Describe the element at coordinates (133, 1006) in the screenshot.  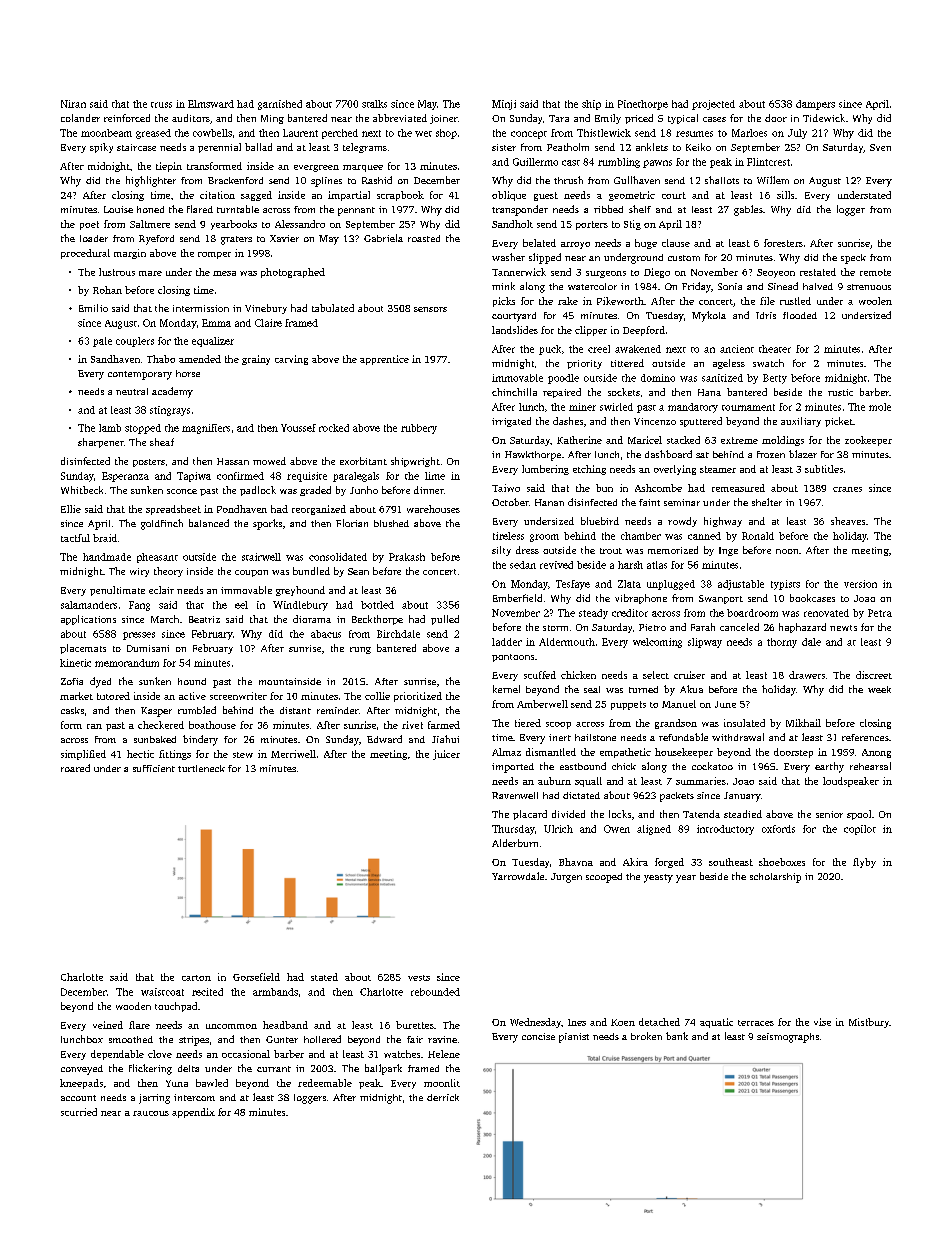
I see `wooden` at that location.
